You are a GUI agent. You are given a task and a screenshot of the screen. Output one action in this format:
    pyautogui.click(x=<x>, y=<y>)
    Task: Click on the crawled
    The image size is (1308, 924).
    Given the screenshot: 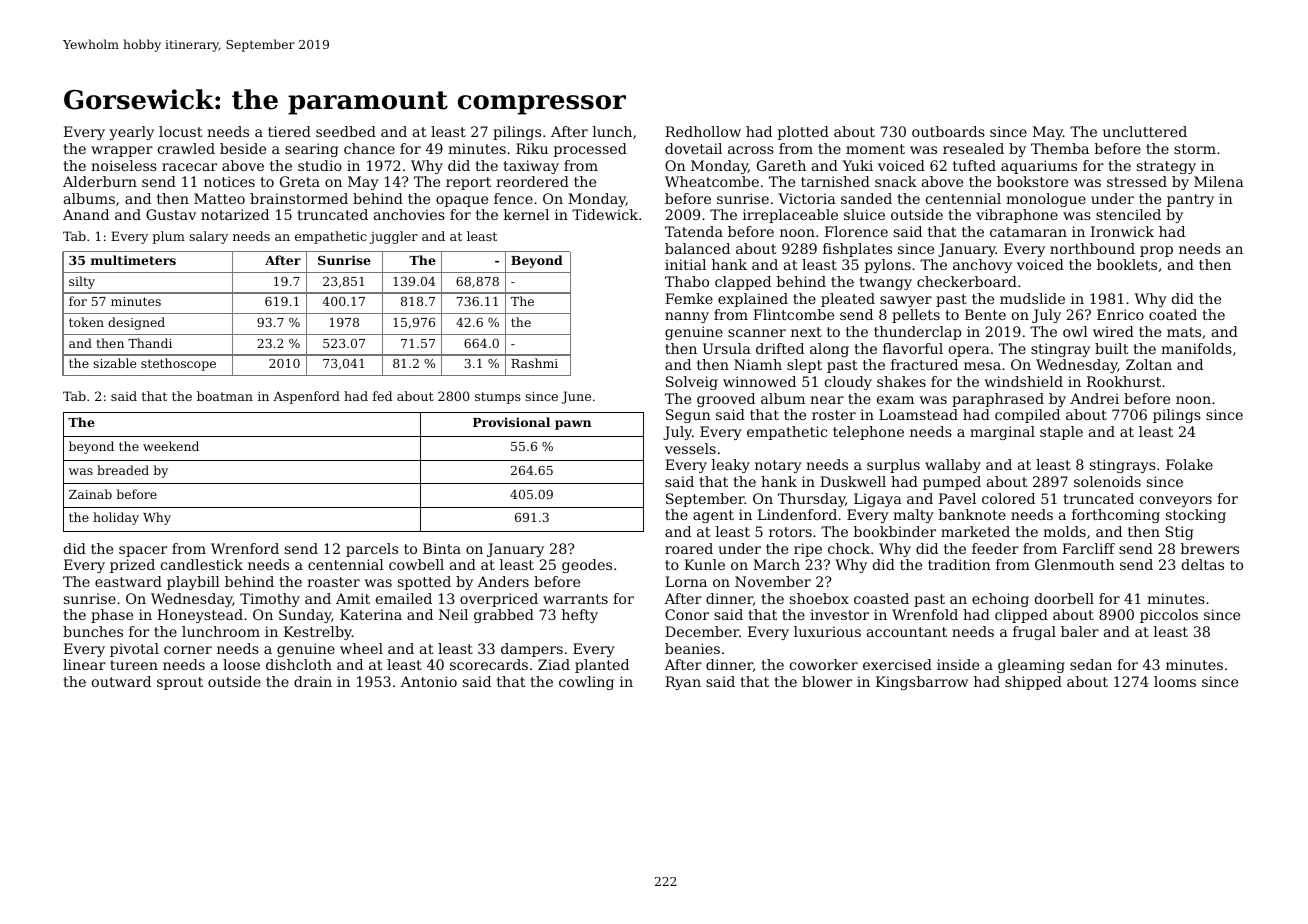 What is the action you would take?
    pyautogui.click(x=186, y=148)
